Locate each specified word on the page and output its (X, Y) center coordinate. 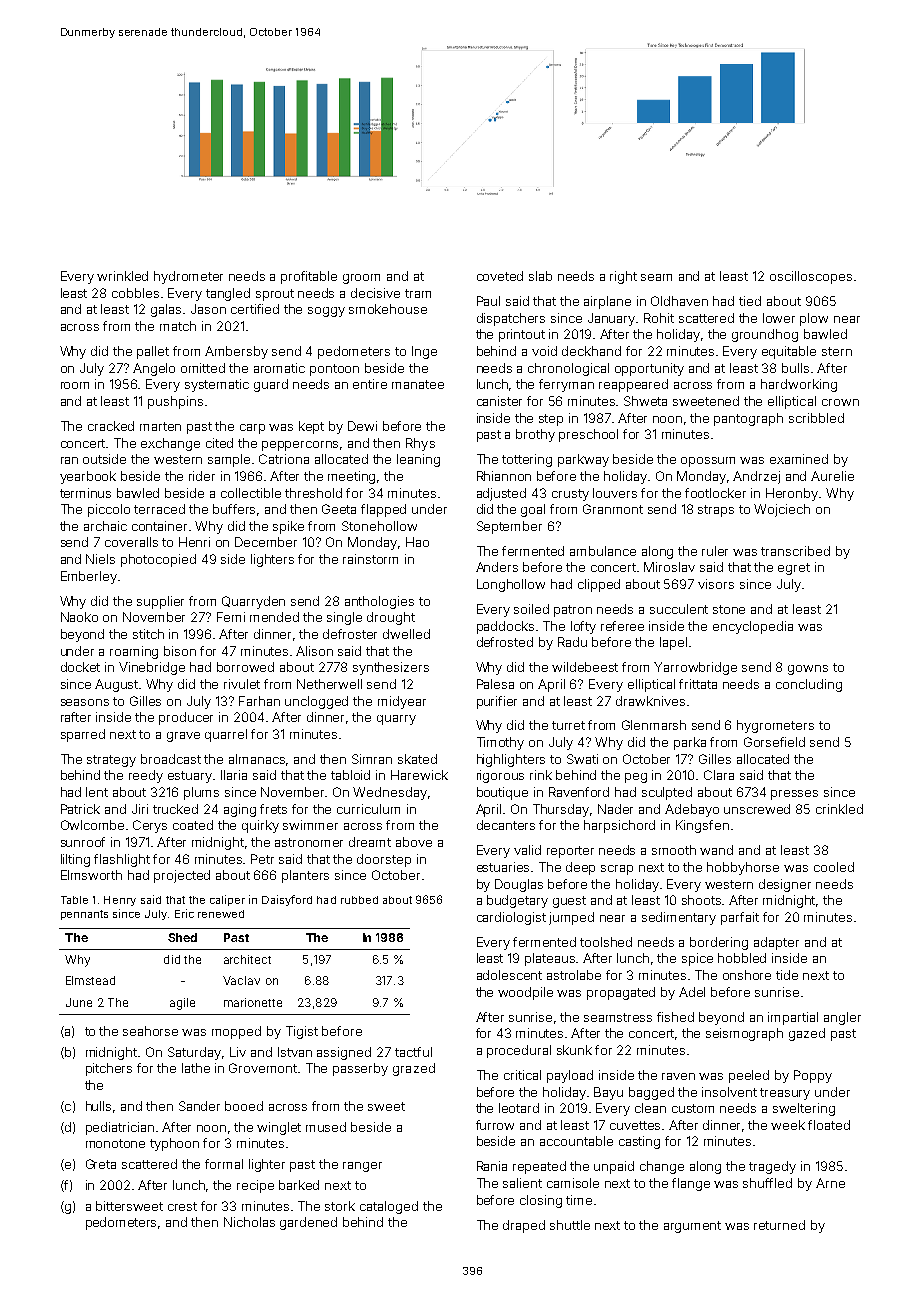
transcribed (795, 551)
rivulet (242, 684)
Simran (372, 759)
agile (182, 1004)
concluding (809, 685)
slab (540, 276)
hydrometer (188, 277)
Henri (194, 542)
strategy (111, 761)
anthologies (379, 602)
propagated (621, 993)
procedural (519, 1051)
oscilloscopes (811, 277)
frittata (698, 684)
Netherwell (329, 684)
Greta (101, 1164)
